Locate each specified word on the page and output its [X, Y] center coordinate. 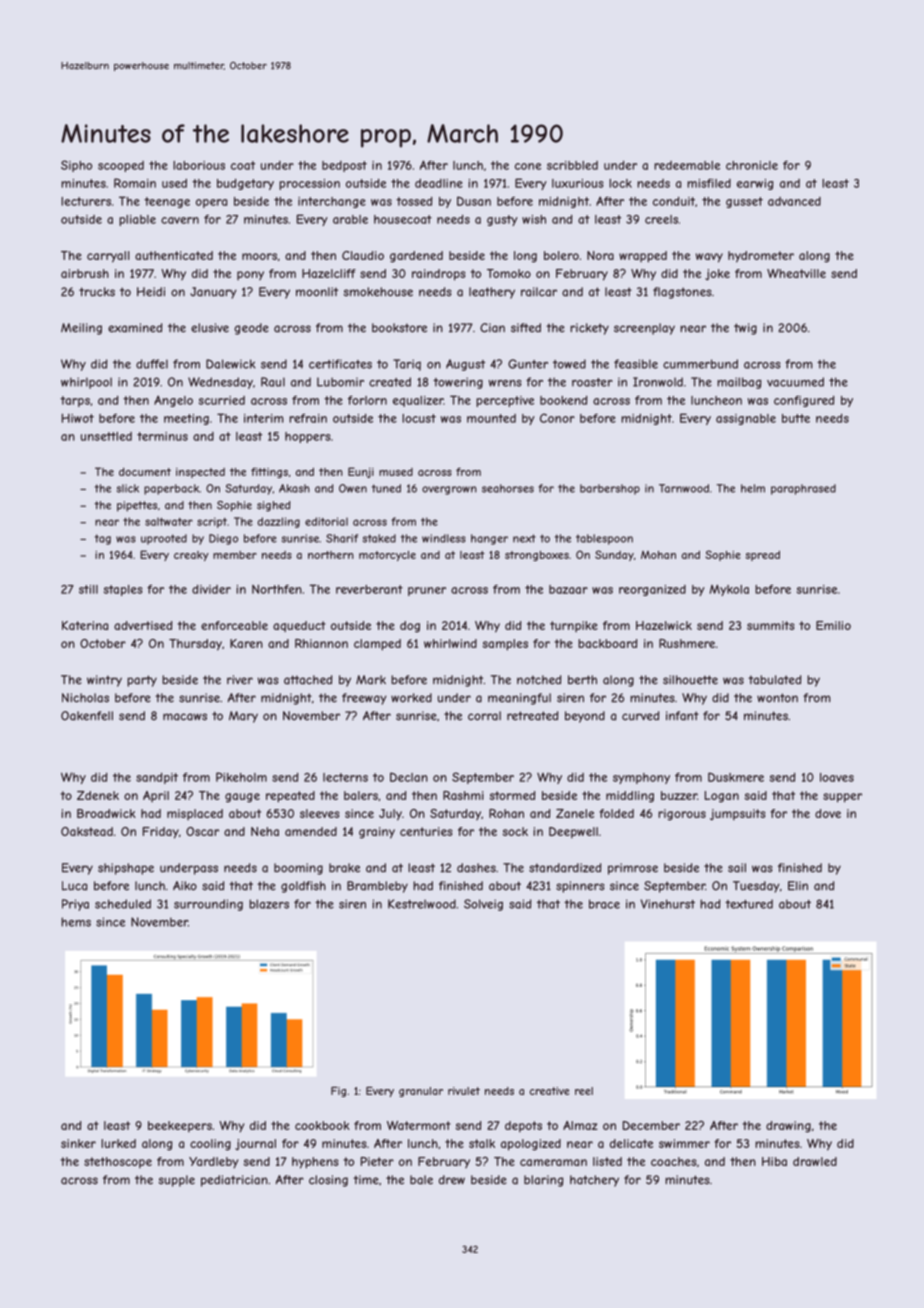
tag [103, 539]
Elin [798, 886]
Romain [135, 183]
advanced [794, 201]
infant [682, 716]
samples [505, 645]
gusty [502, 220]
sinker [78, 1143]
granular [421, 1092]
